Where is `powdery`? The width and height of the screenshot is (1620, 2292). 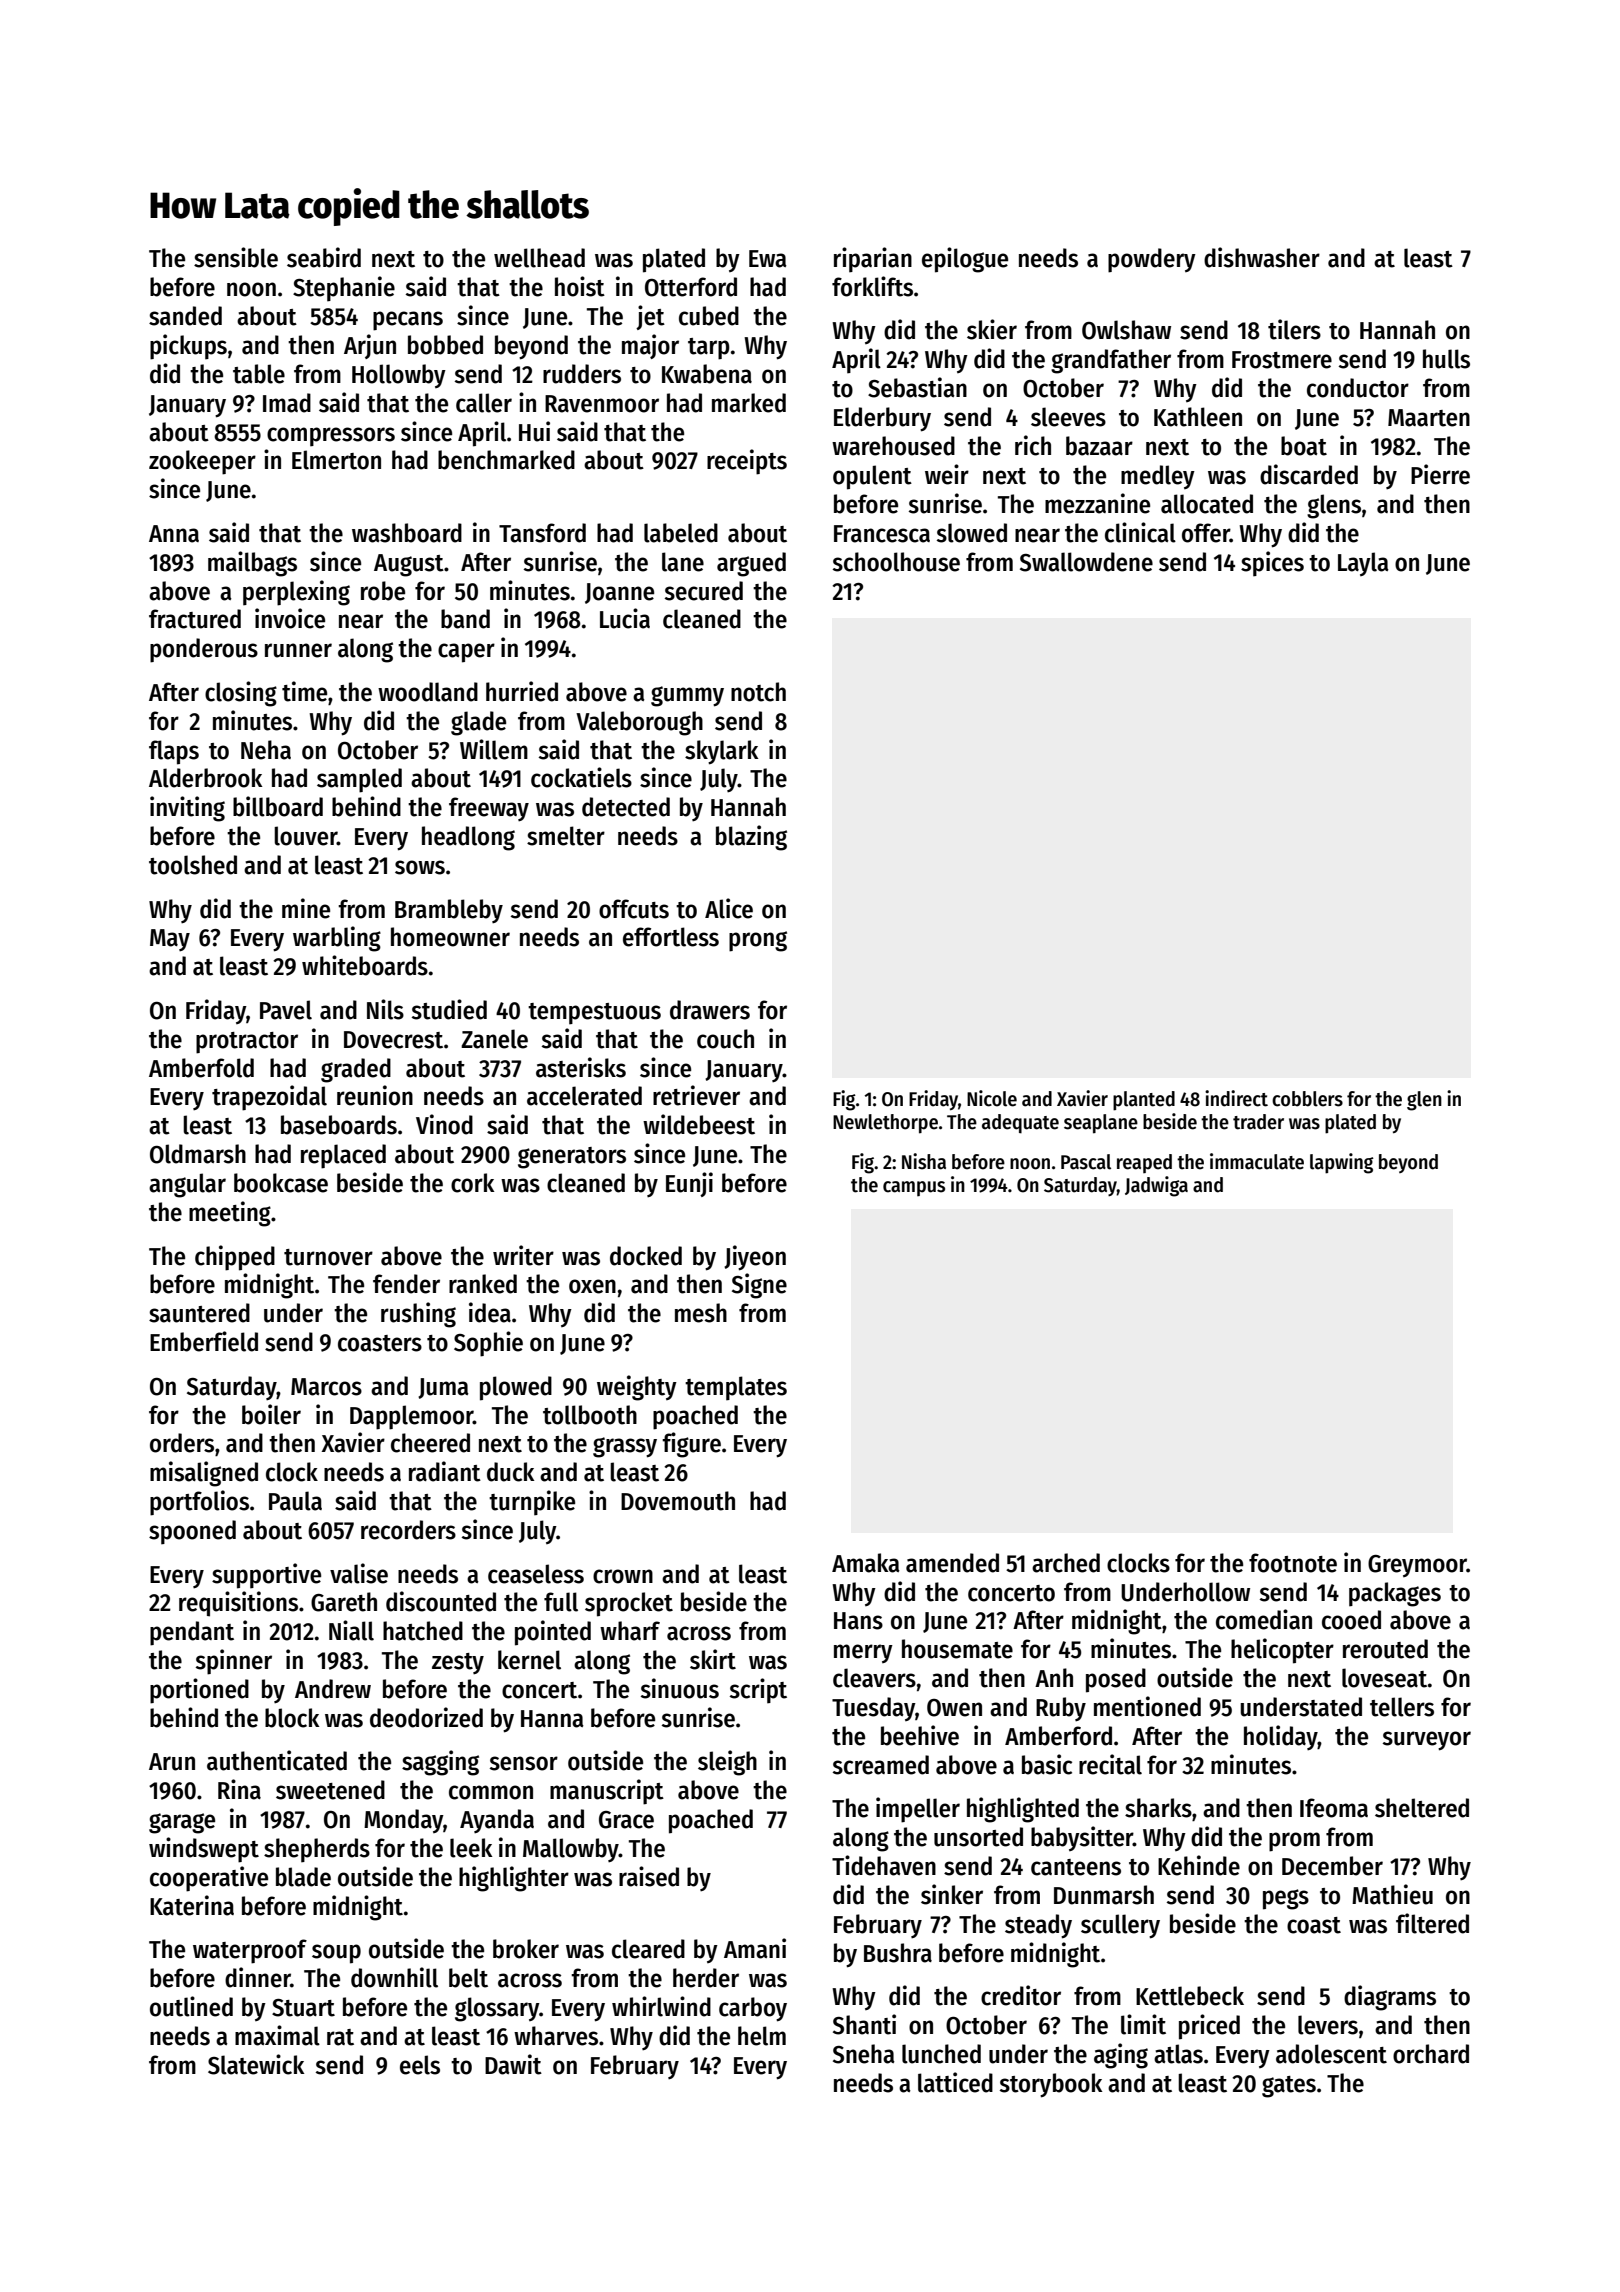 powdery is located at coordinates (1152, 260).
